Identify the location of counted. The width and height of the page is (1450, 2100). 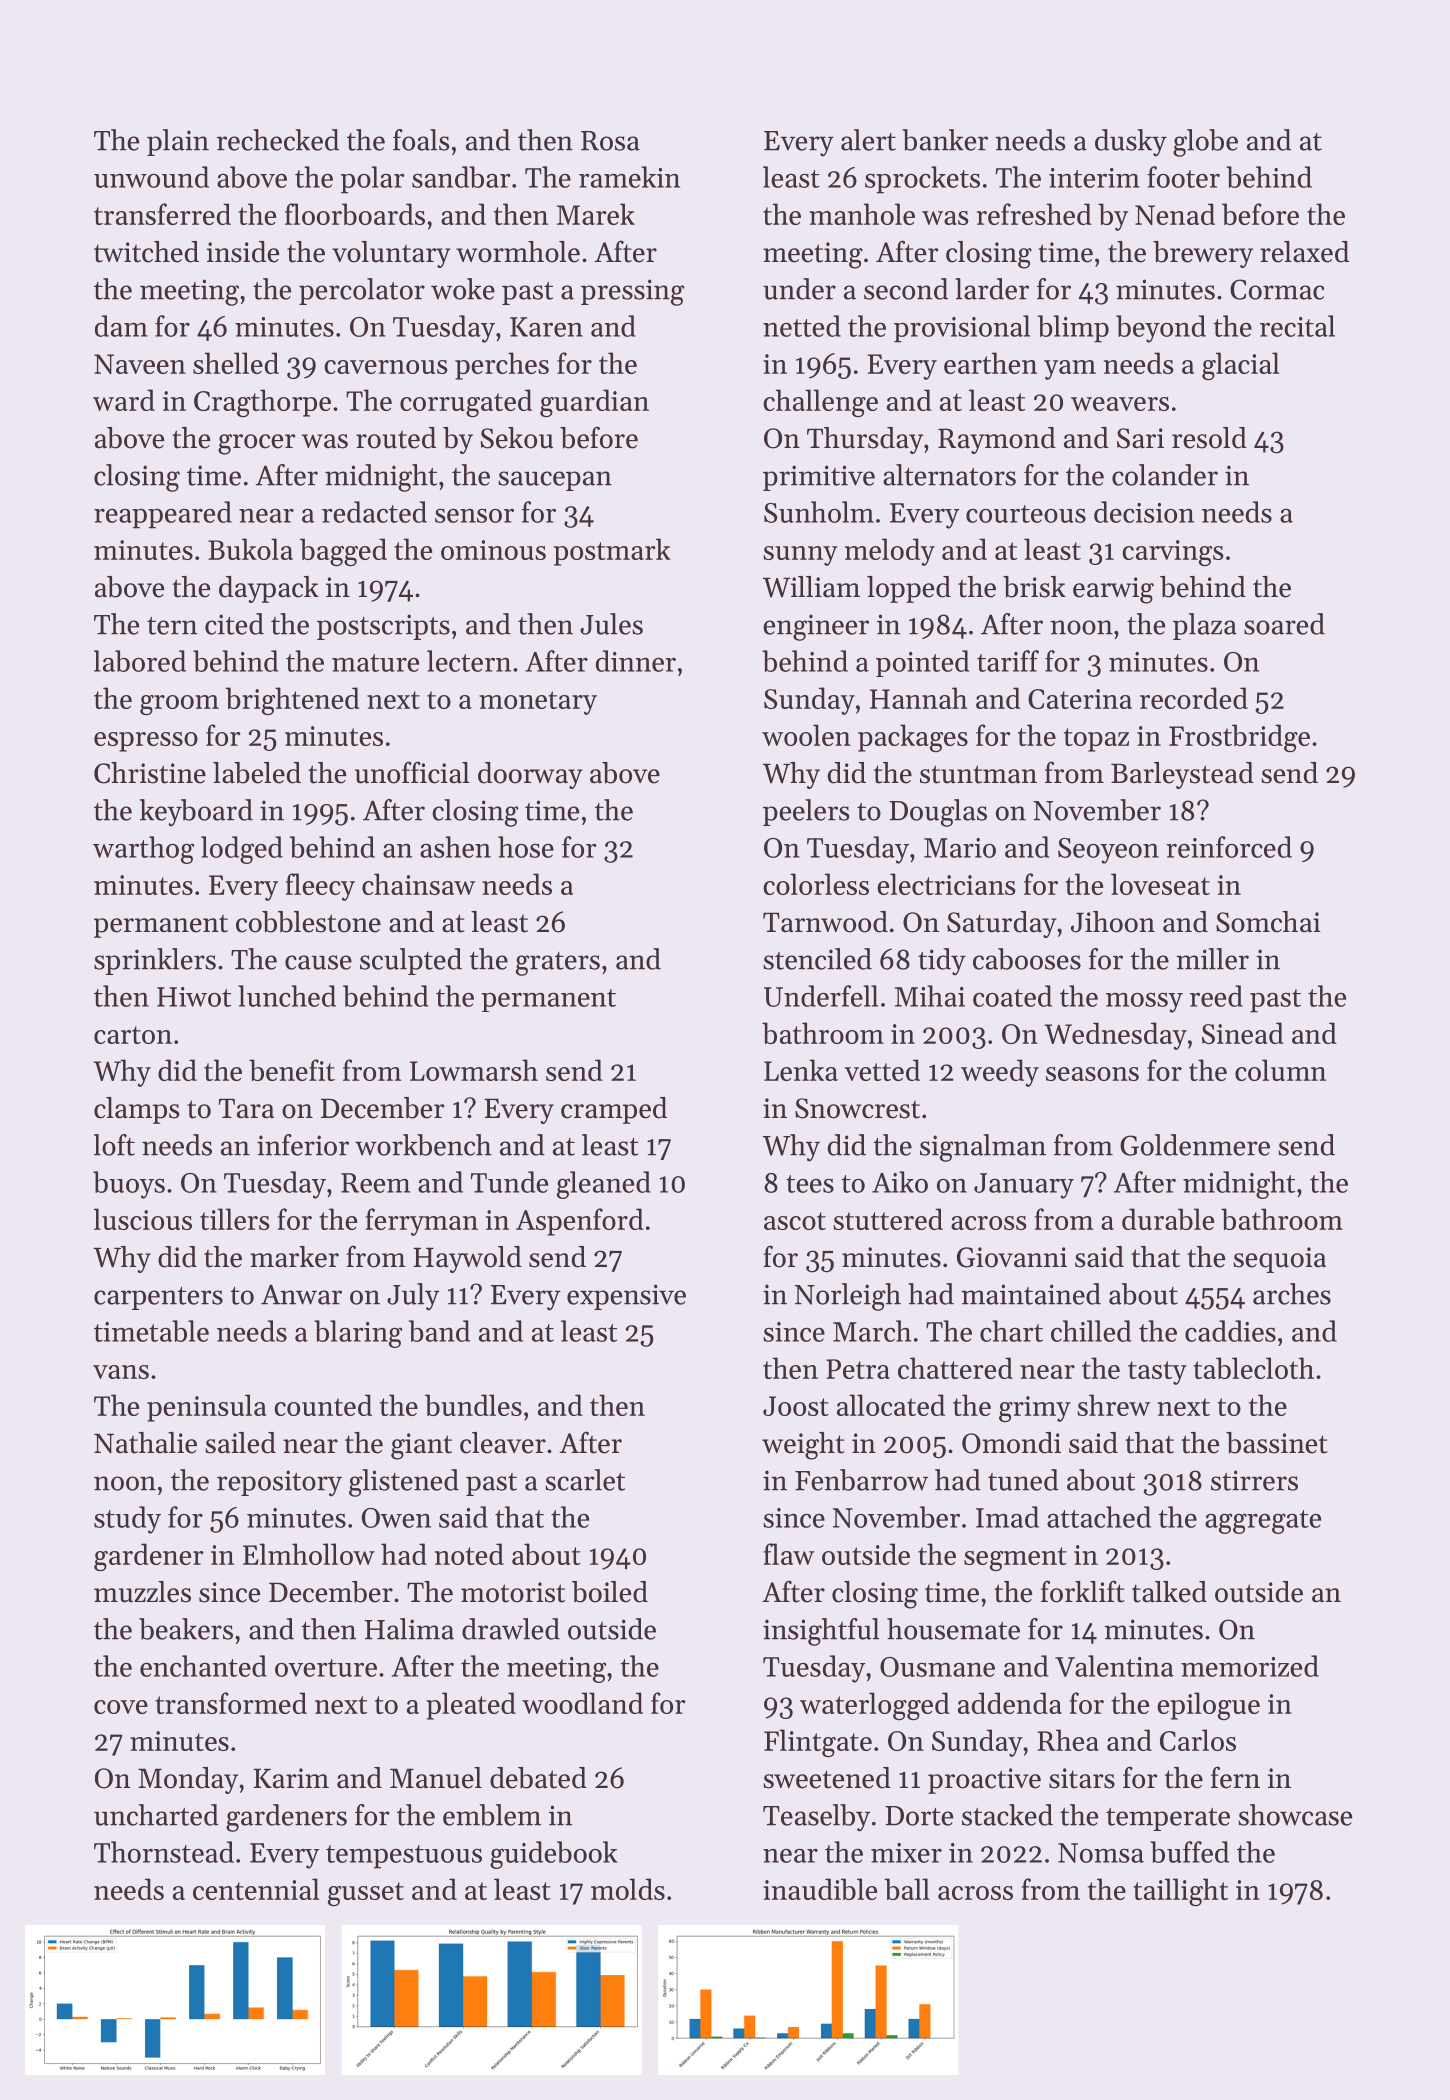
(323, 1405).
